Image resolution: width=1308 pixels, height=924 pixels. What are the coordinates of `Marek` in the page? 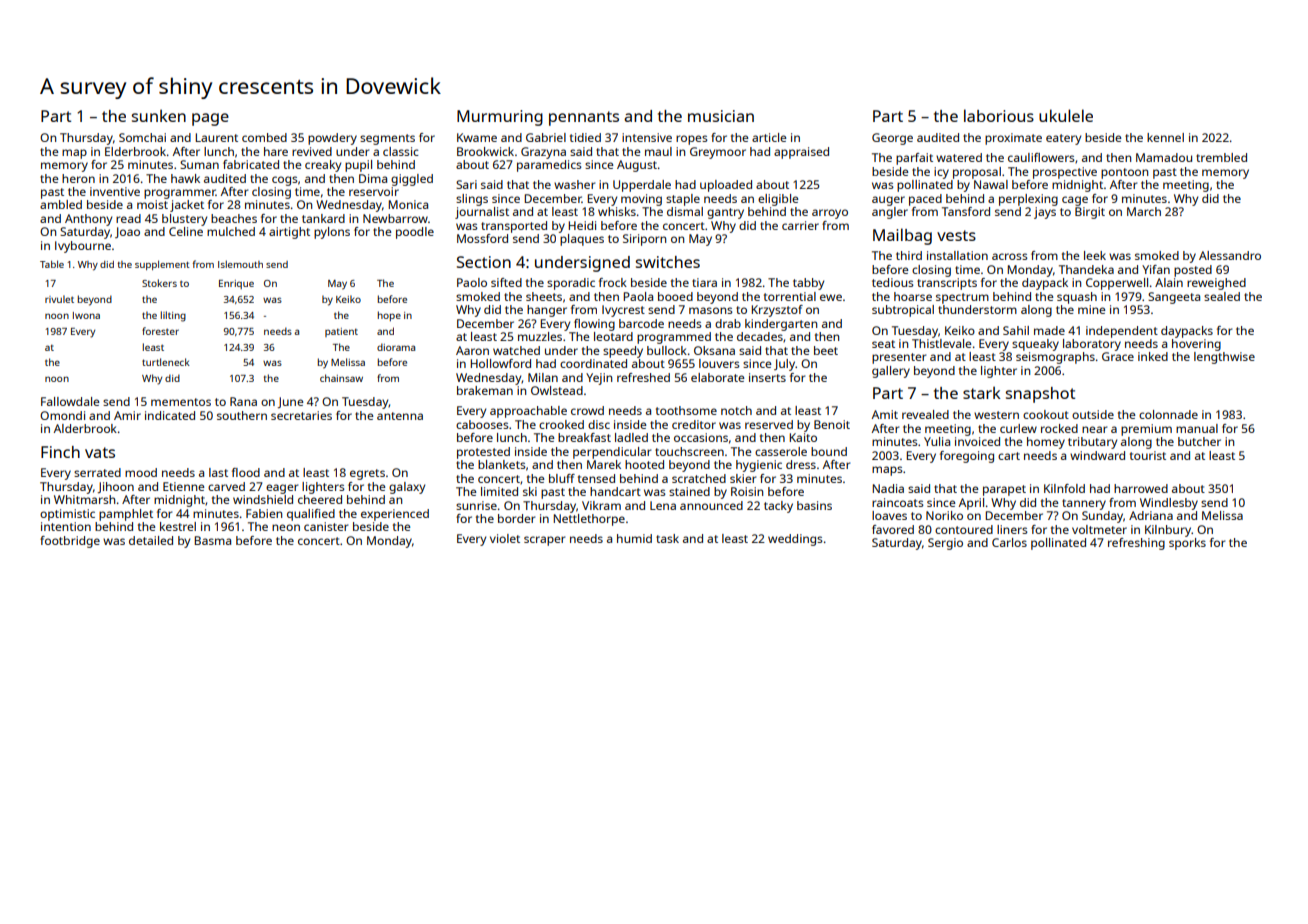 It's located at (604, 464).
